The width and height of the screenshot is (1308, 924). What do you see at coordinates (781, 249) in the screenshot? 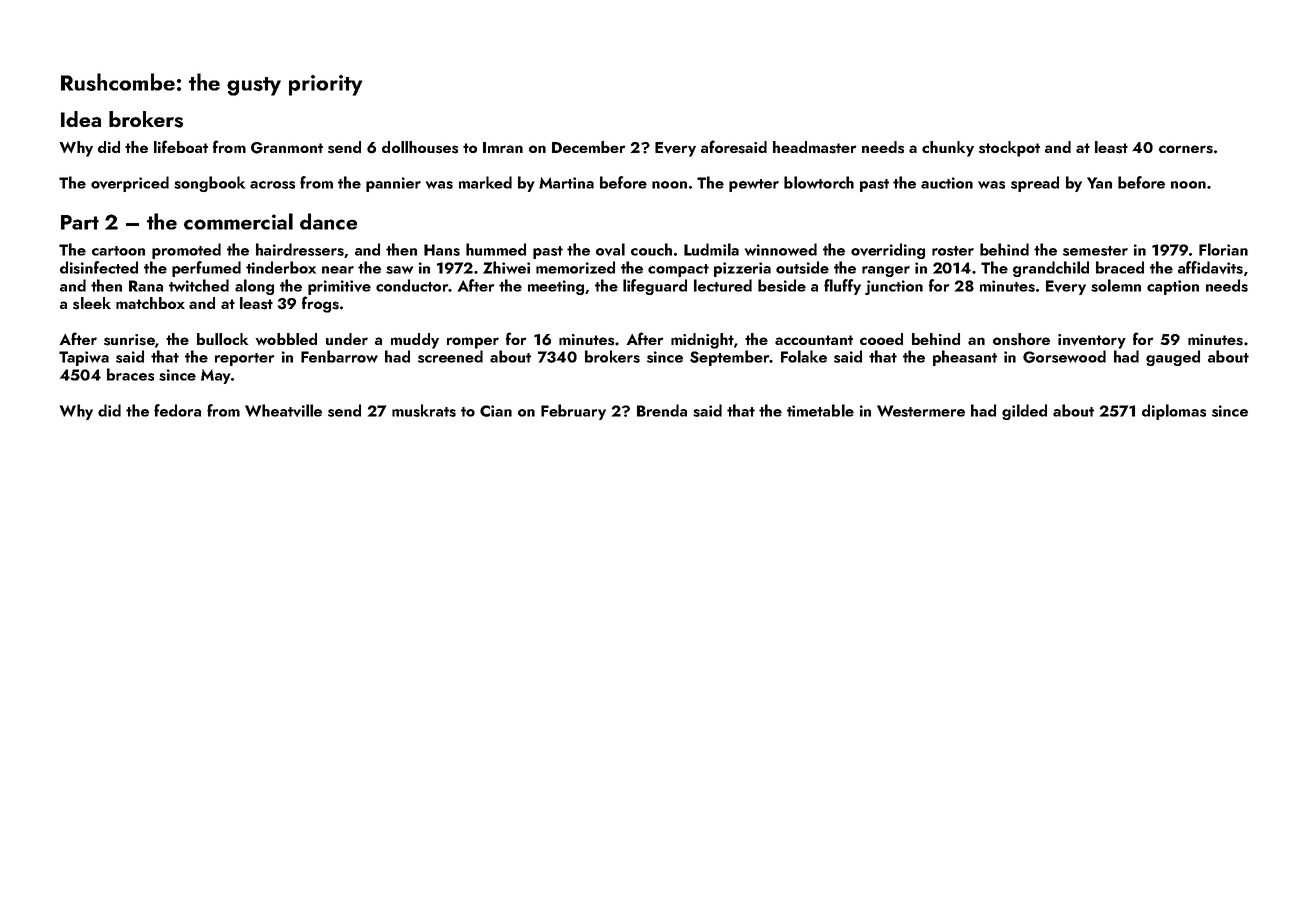
I see `winnowed` at bounding box center [781, 249].
